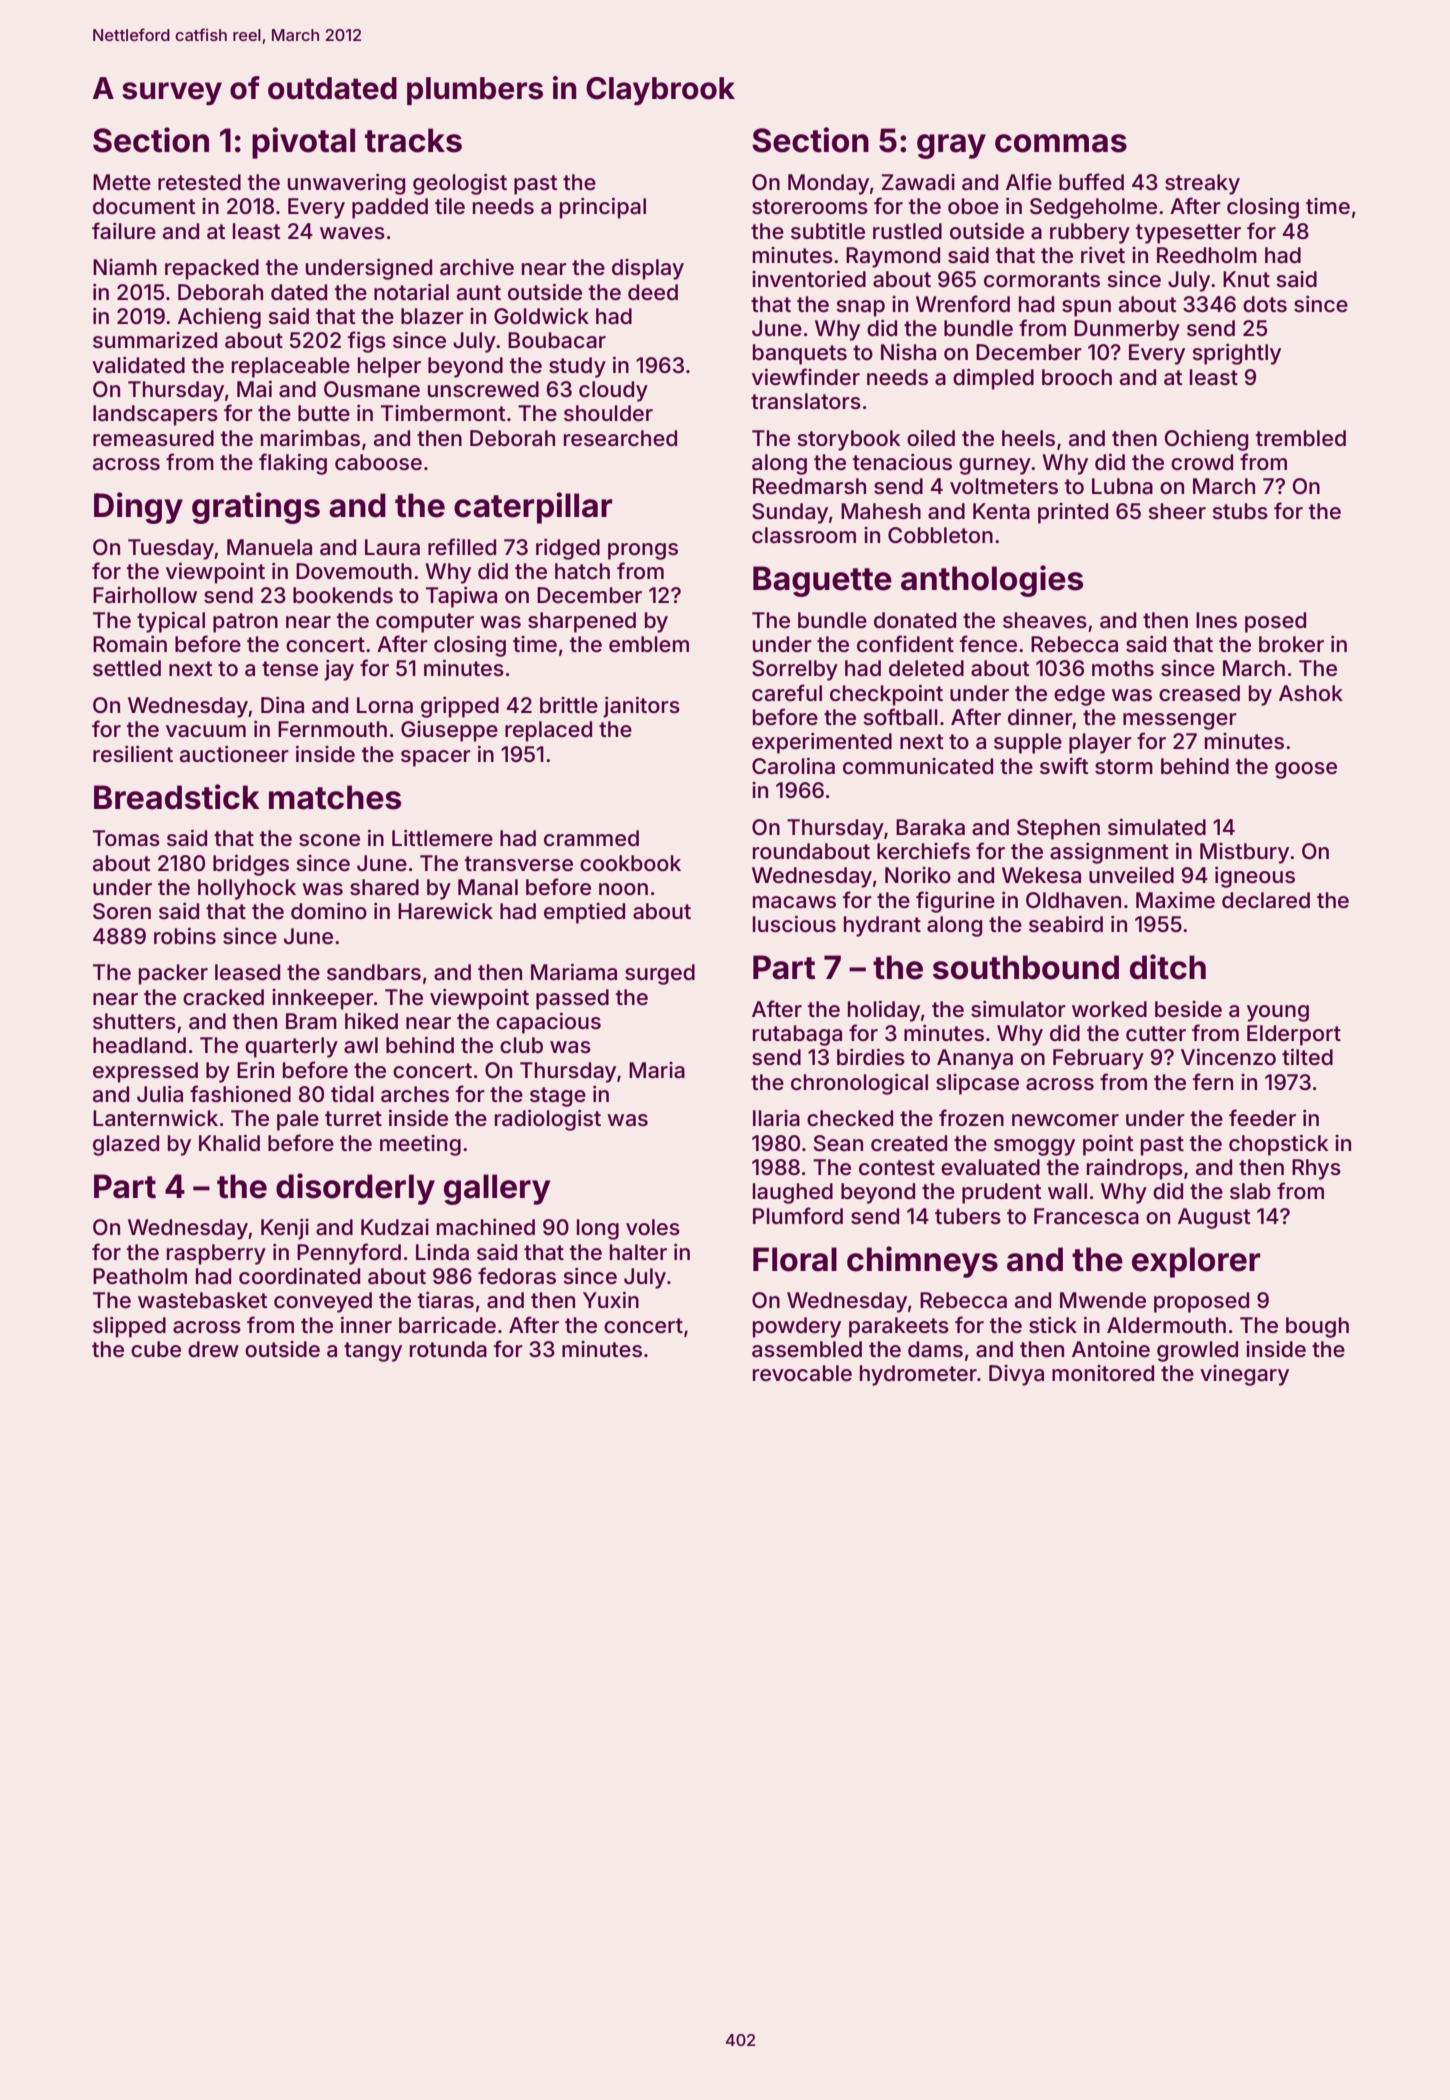  I want to click on crammed, so click(591, 838).
